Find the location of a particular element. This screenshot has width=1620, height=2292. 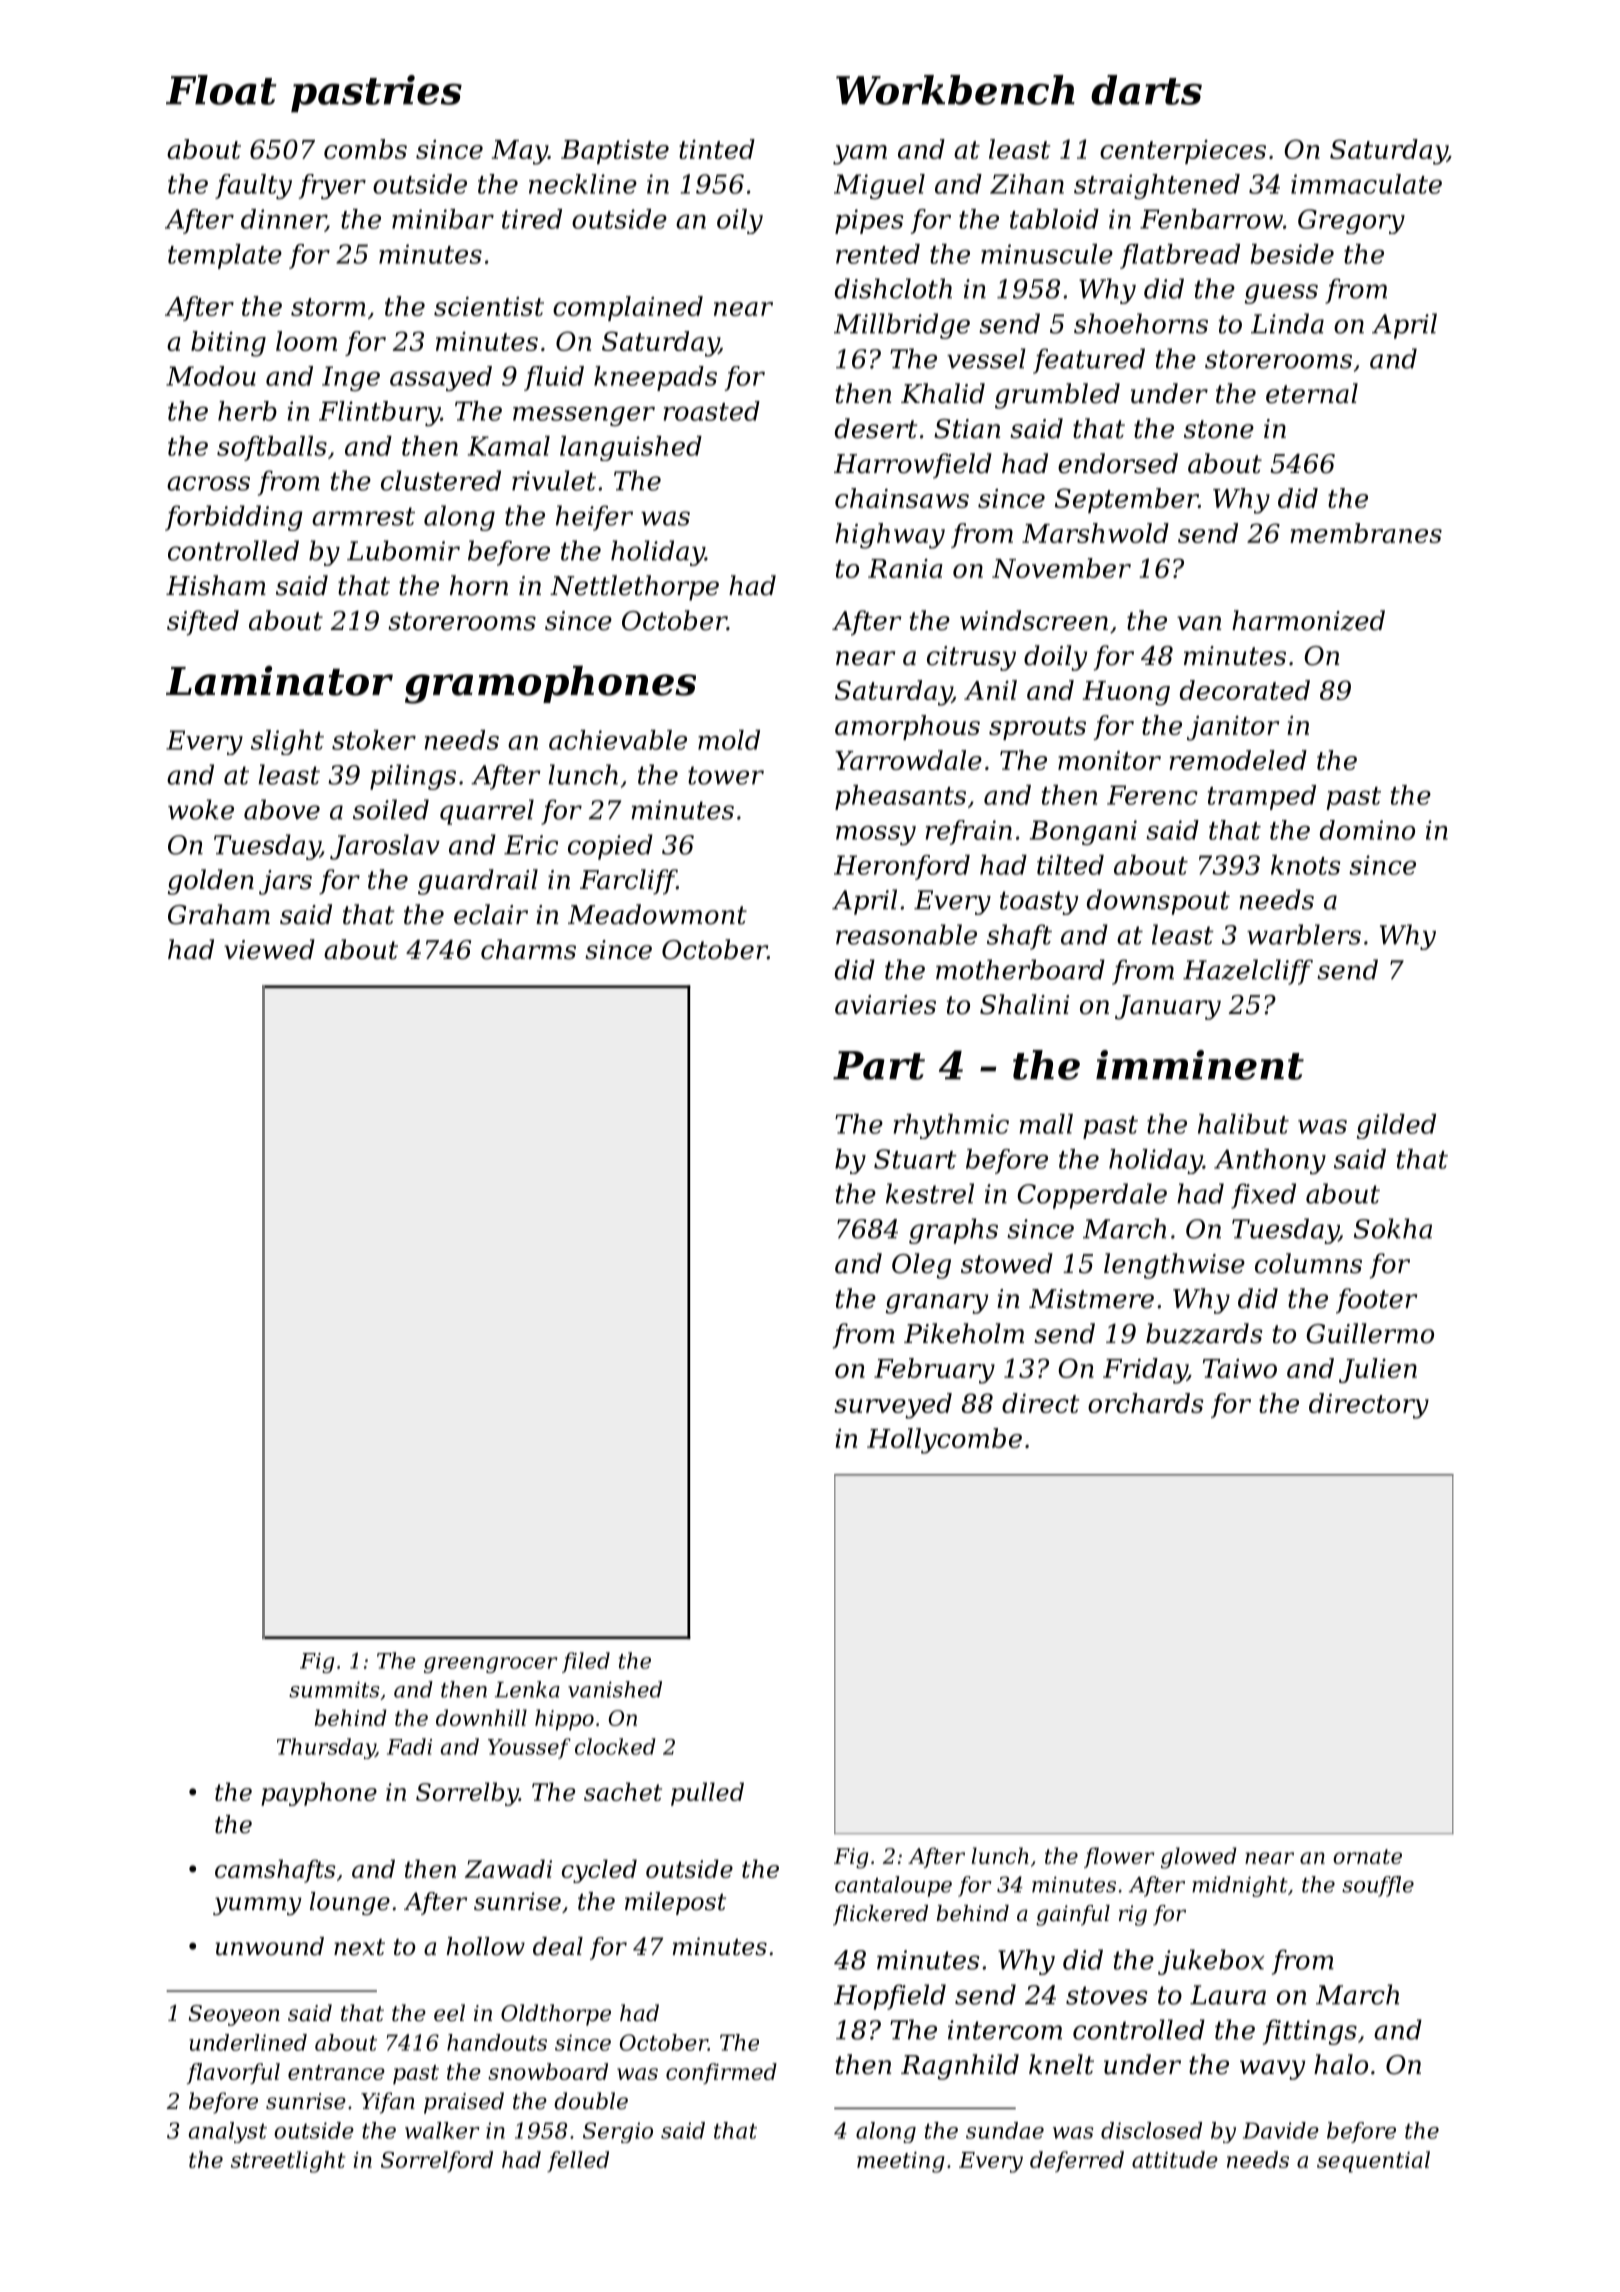

Baptiste is located at coordinates (615, 152).
